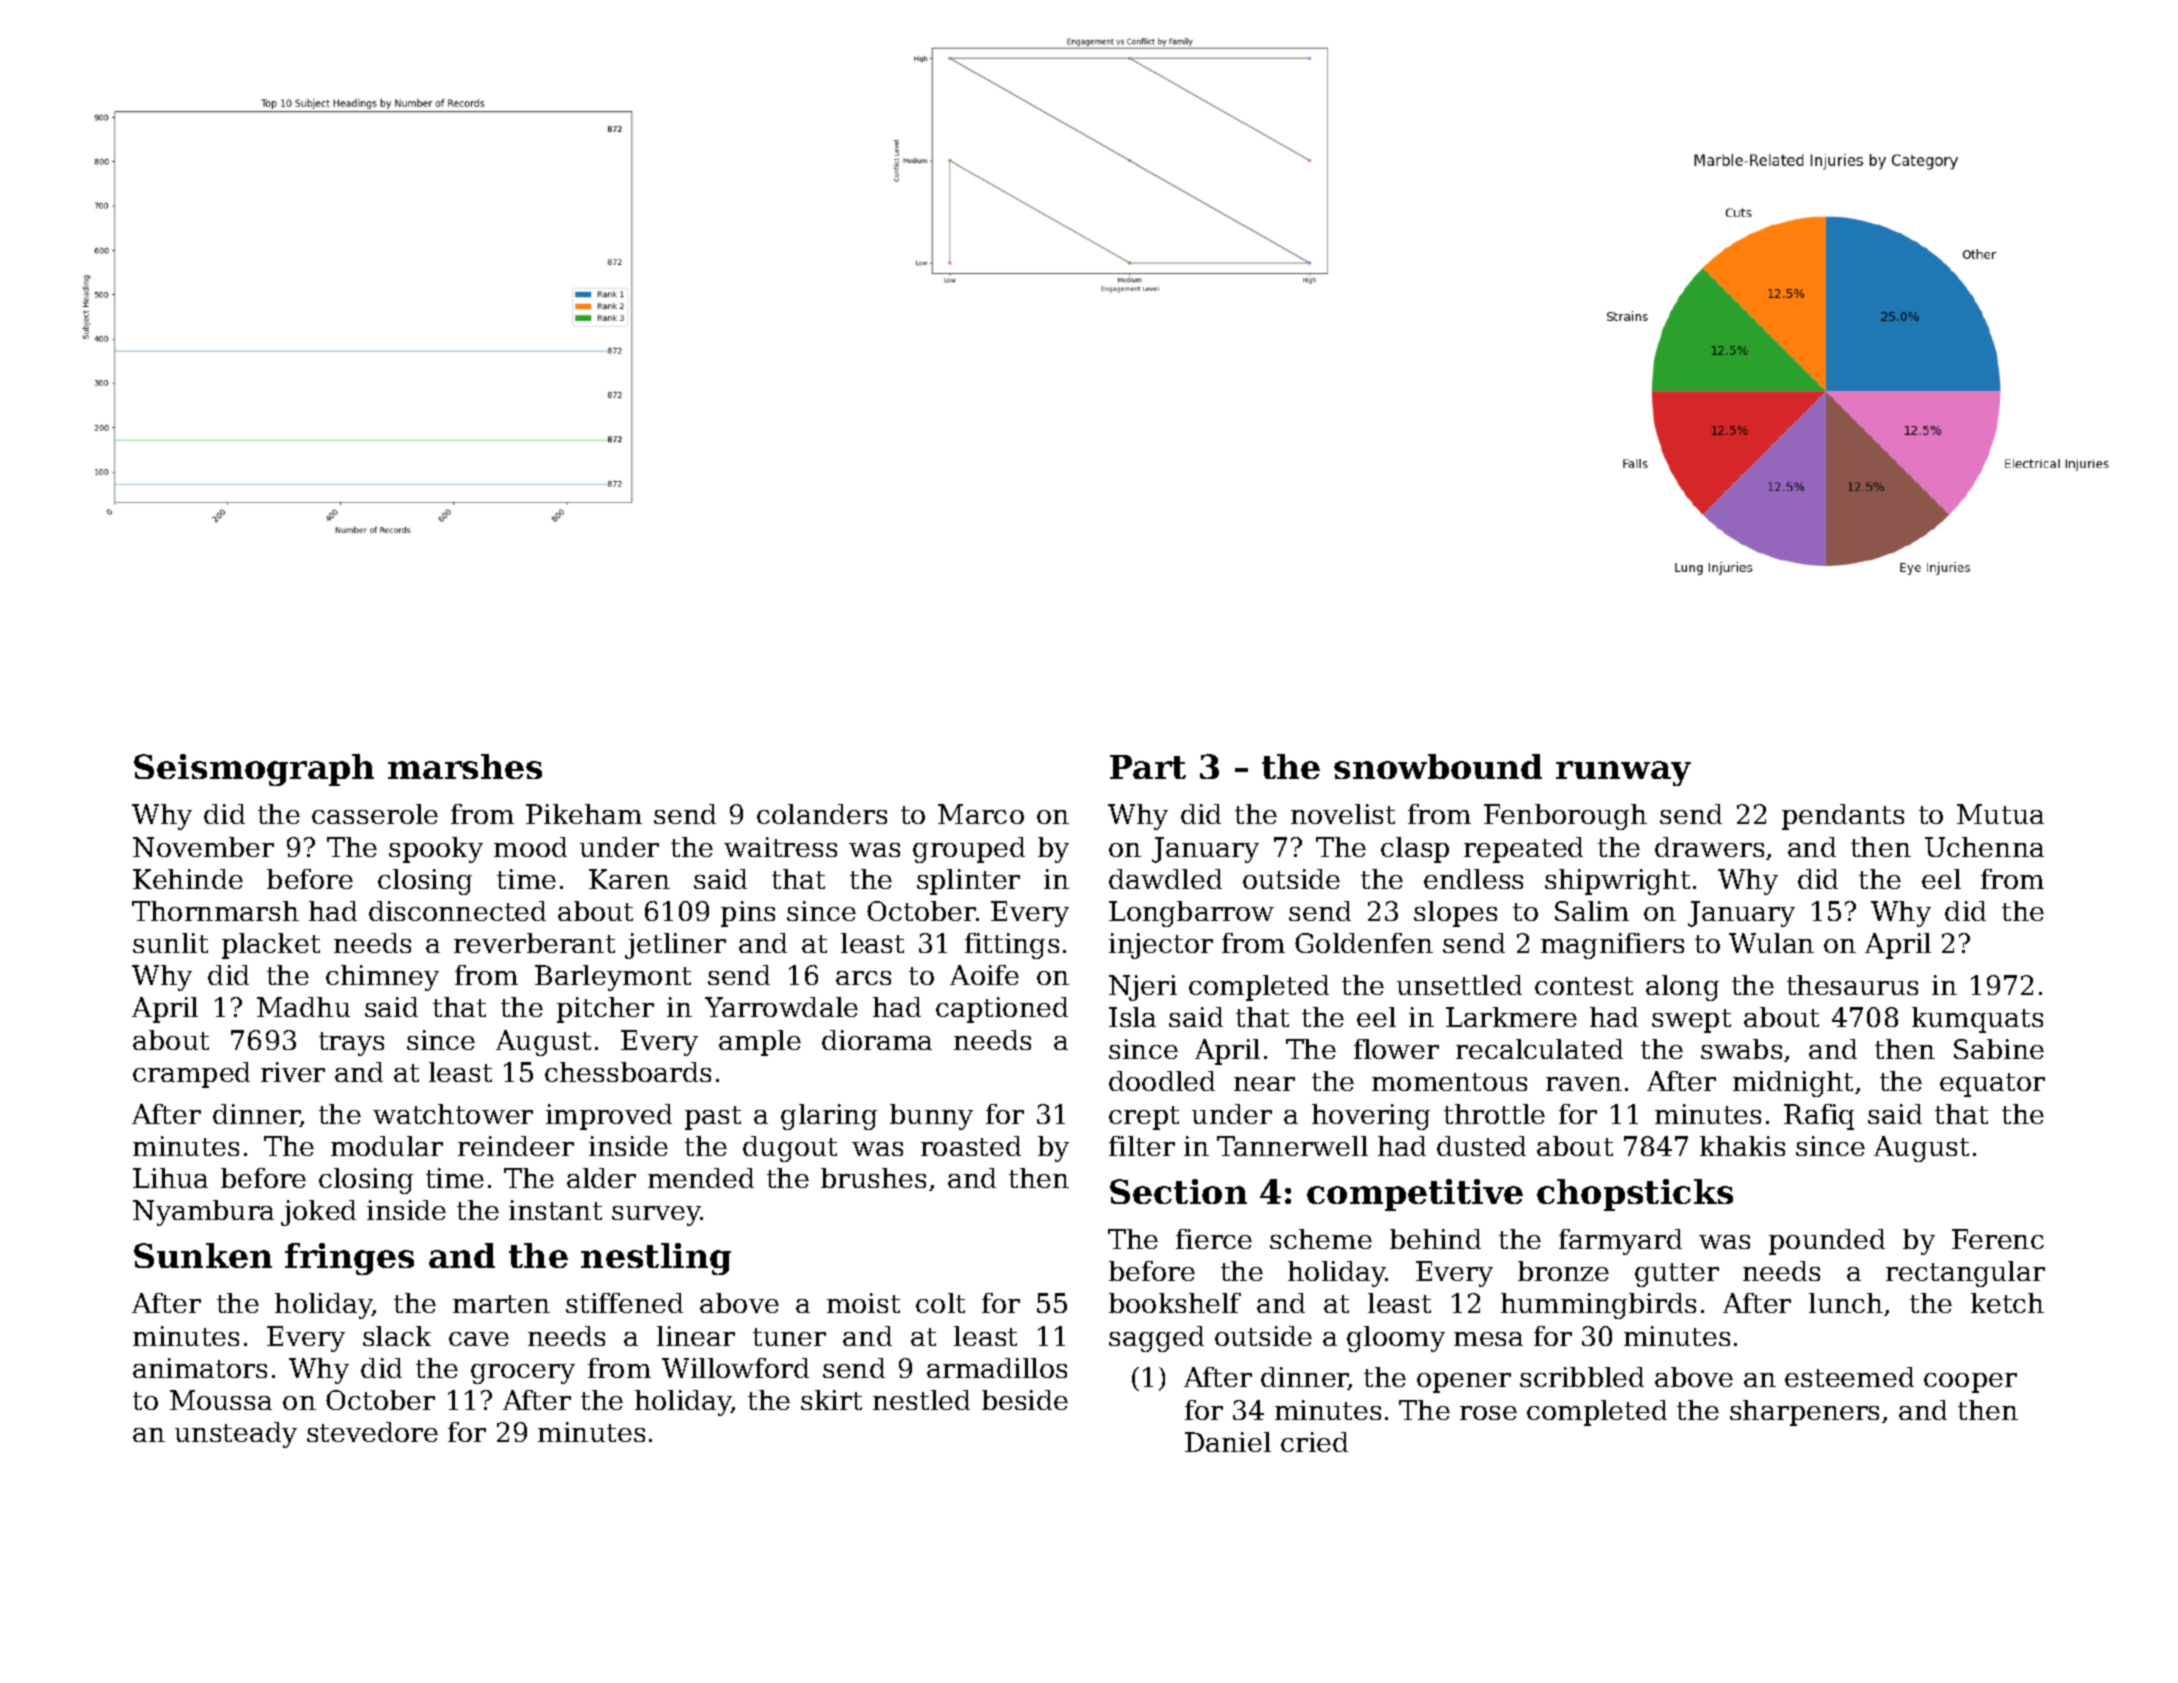  Describe the element at coordinates (170, 943) in the screenshot. I see `sunlit` at that location.
